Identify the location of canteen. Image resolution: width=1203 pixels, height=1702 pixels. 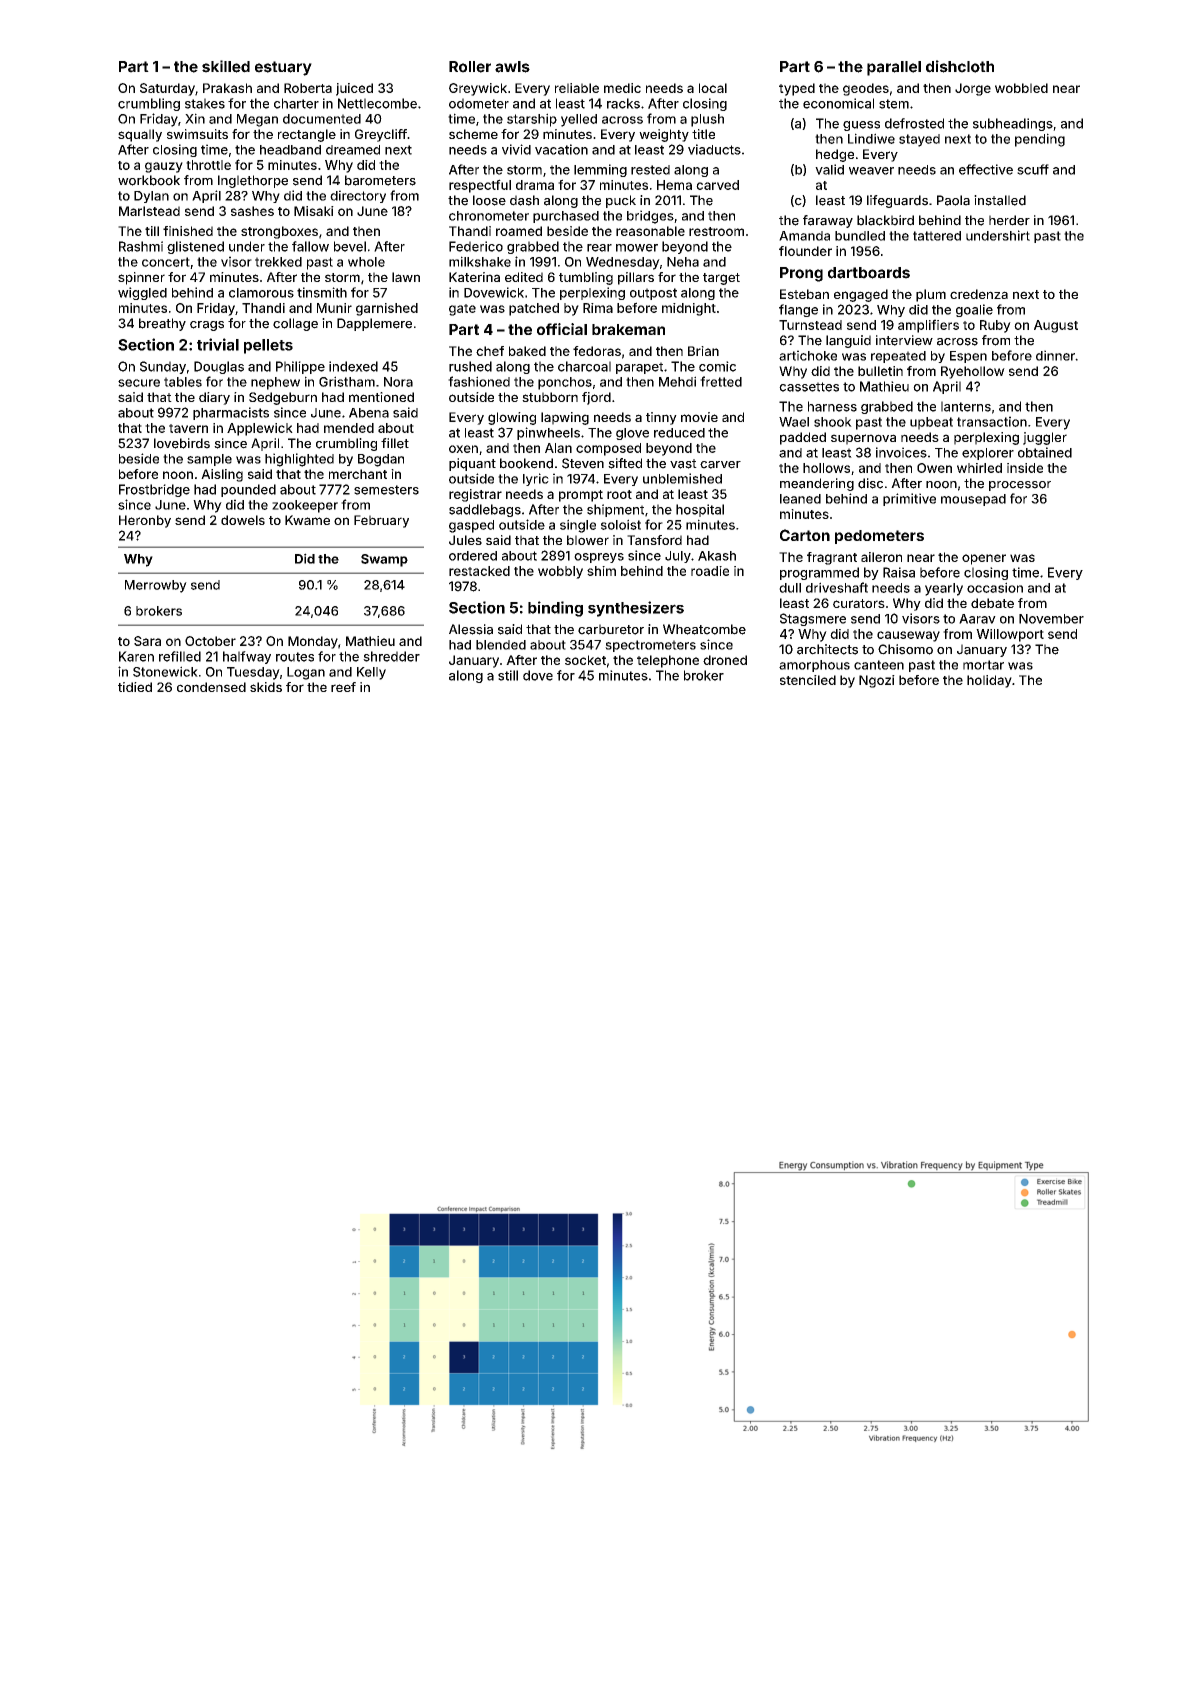
(879, 665).
